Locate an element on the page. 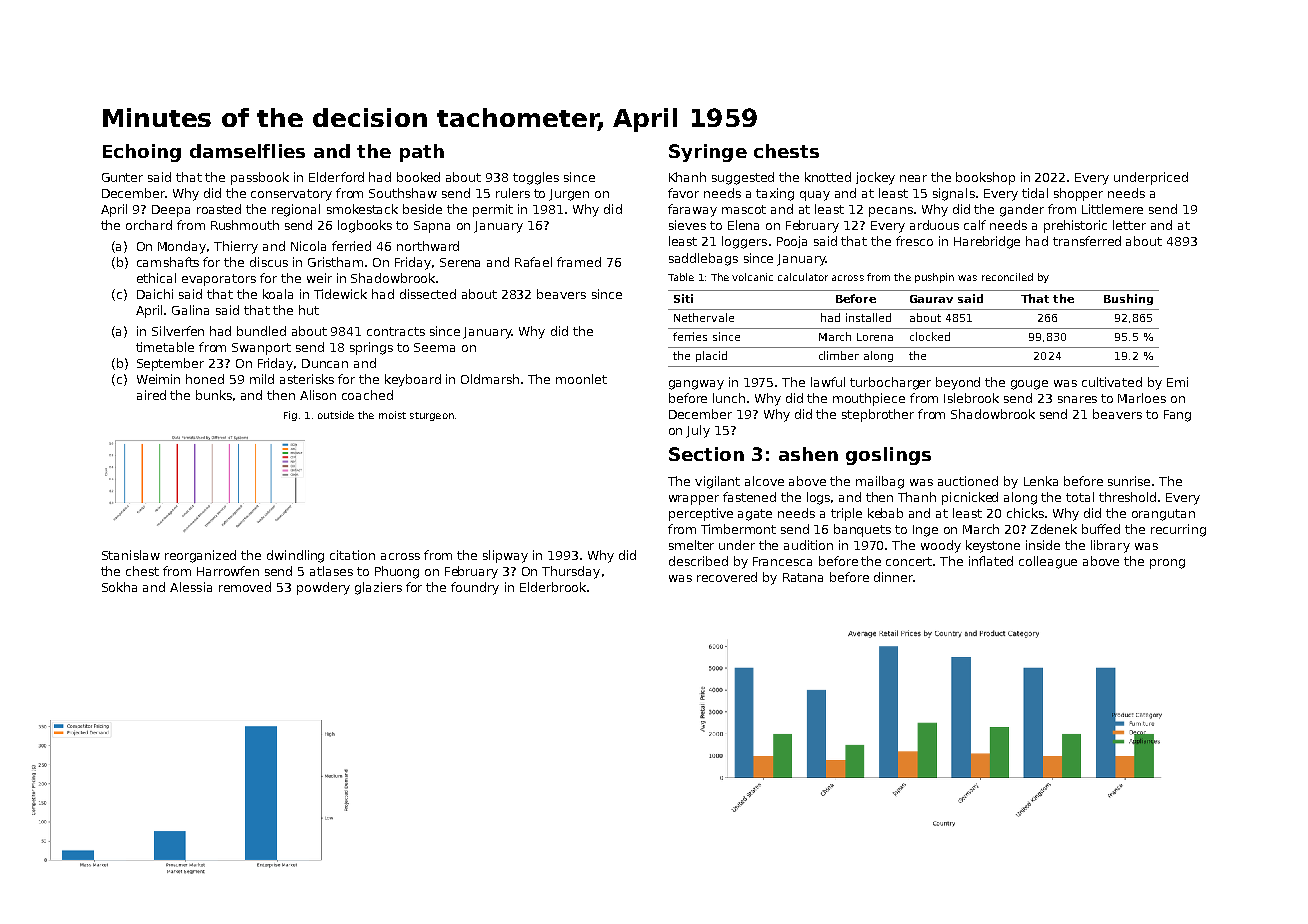  concert is located at coordinates (910, 561).
